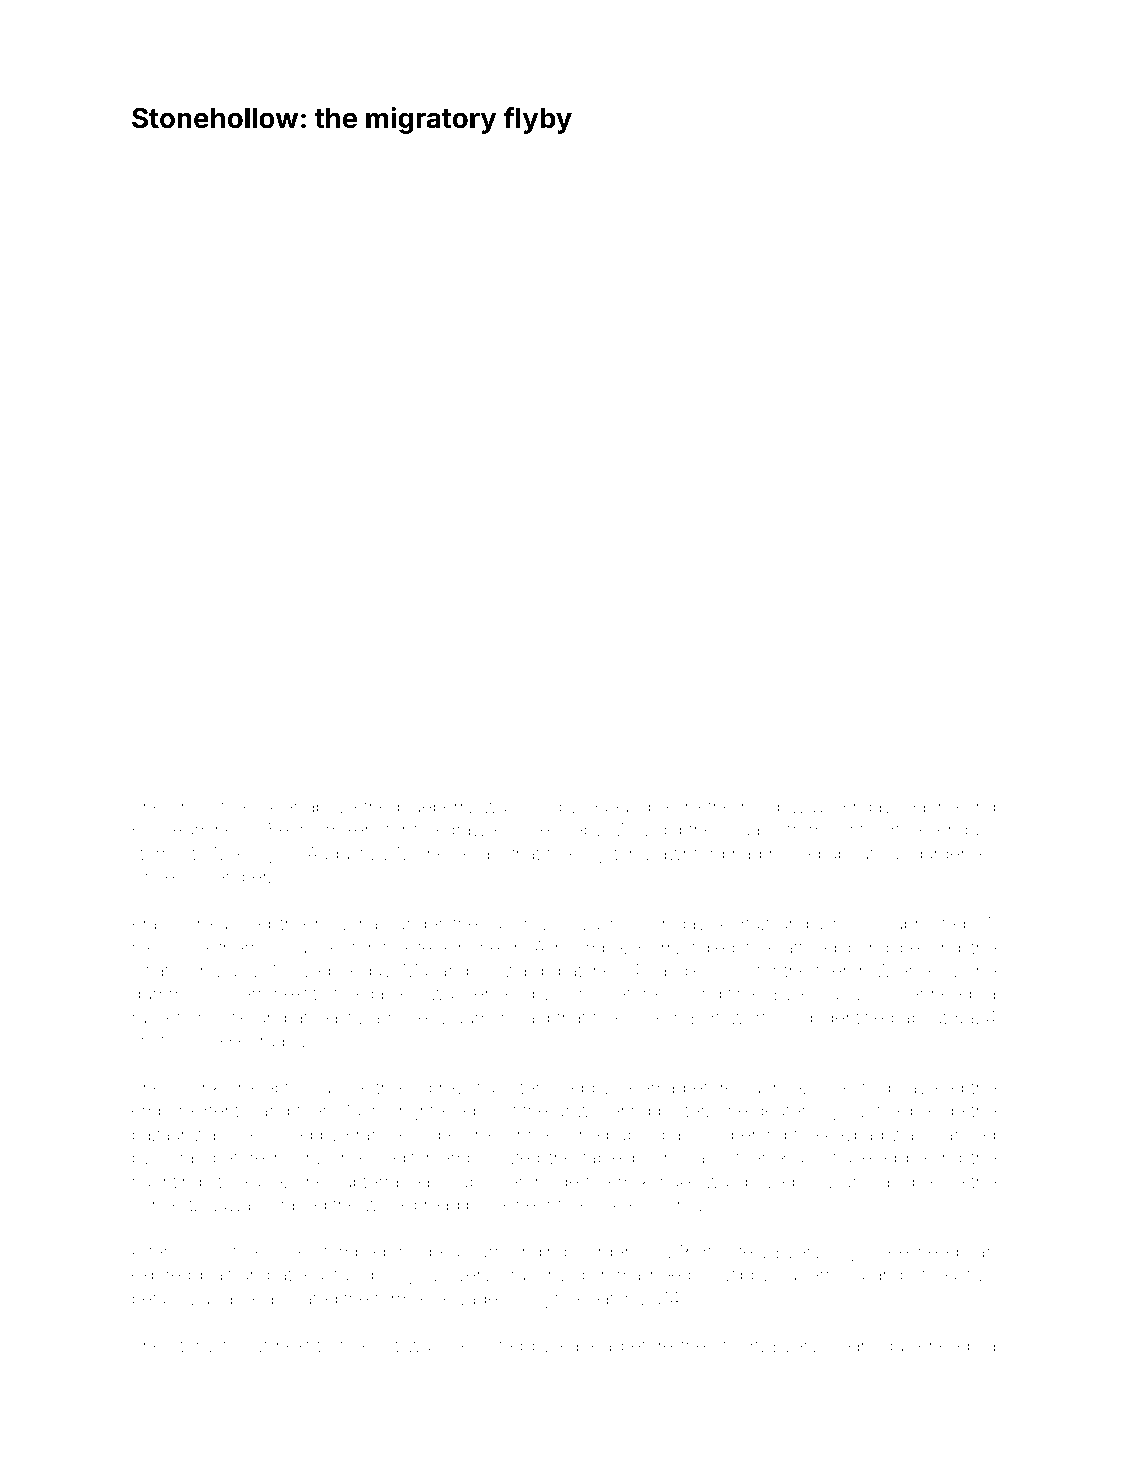 This screenshot has height=1460, width=1128. What do you see at coordinates (170, 947) in the screenshot?
I see `mediocre` at bounding box center [170, 947].
